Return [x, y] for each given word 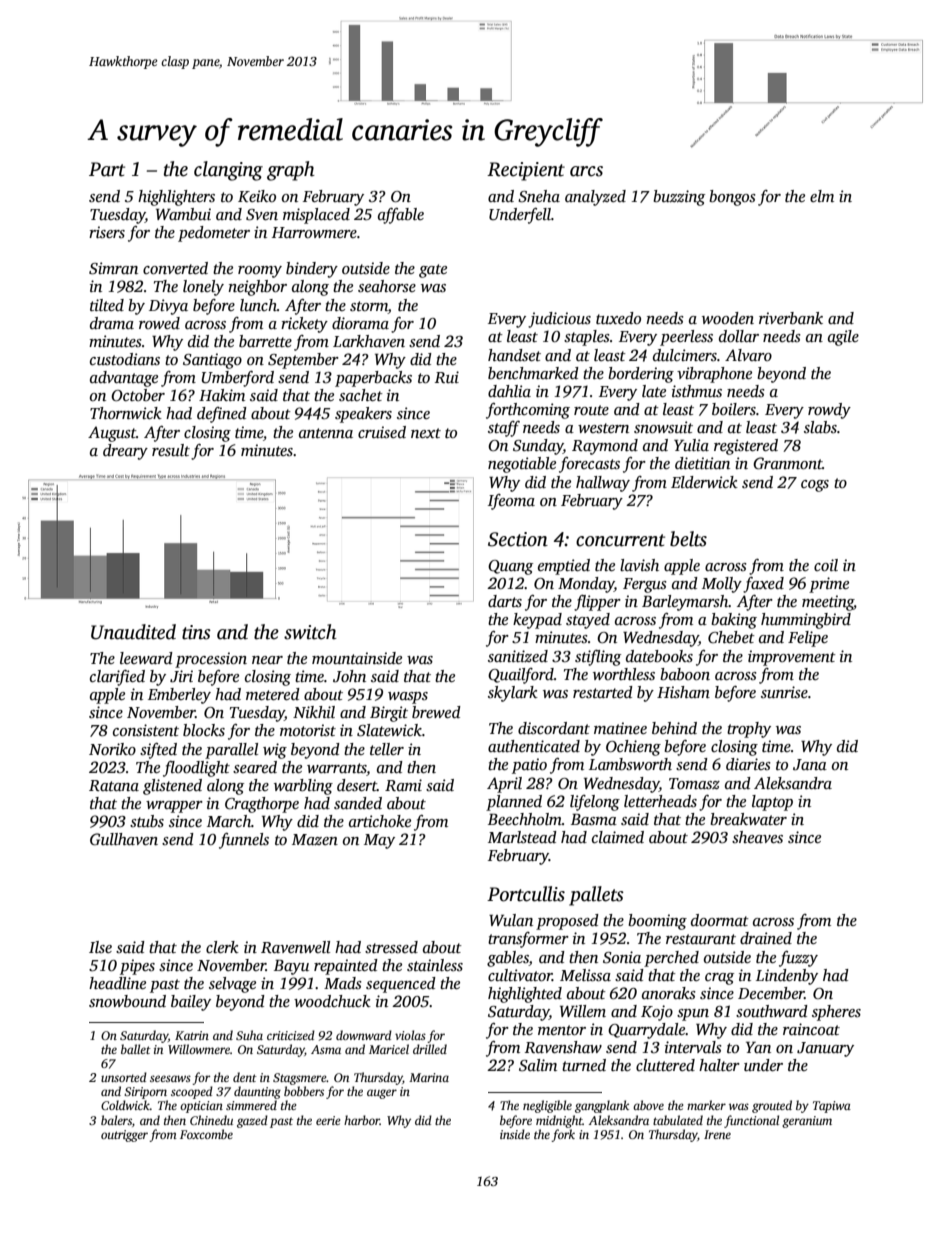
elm [822, 196]
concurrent [620, 540]
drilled [430, 1049]
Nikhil [314, 712]
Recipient [526, 171]
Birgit [389, 714]
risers [107, 232]
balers [116, 1120]
